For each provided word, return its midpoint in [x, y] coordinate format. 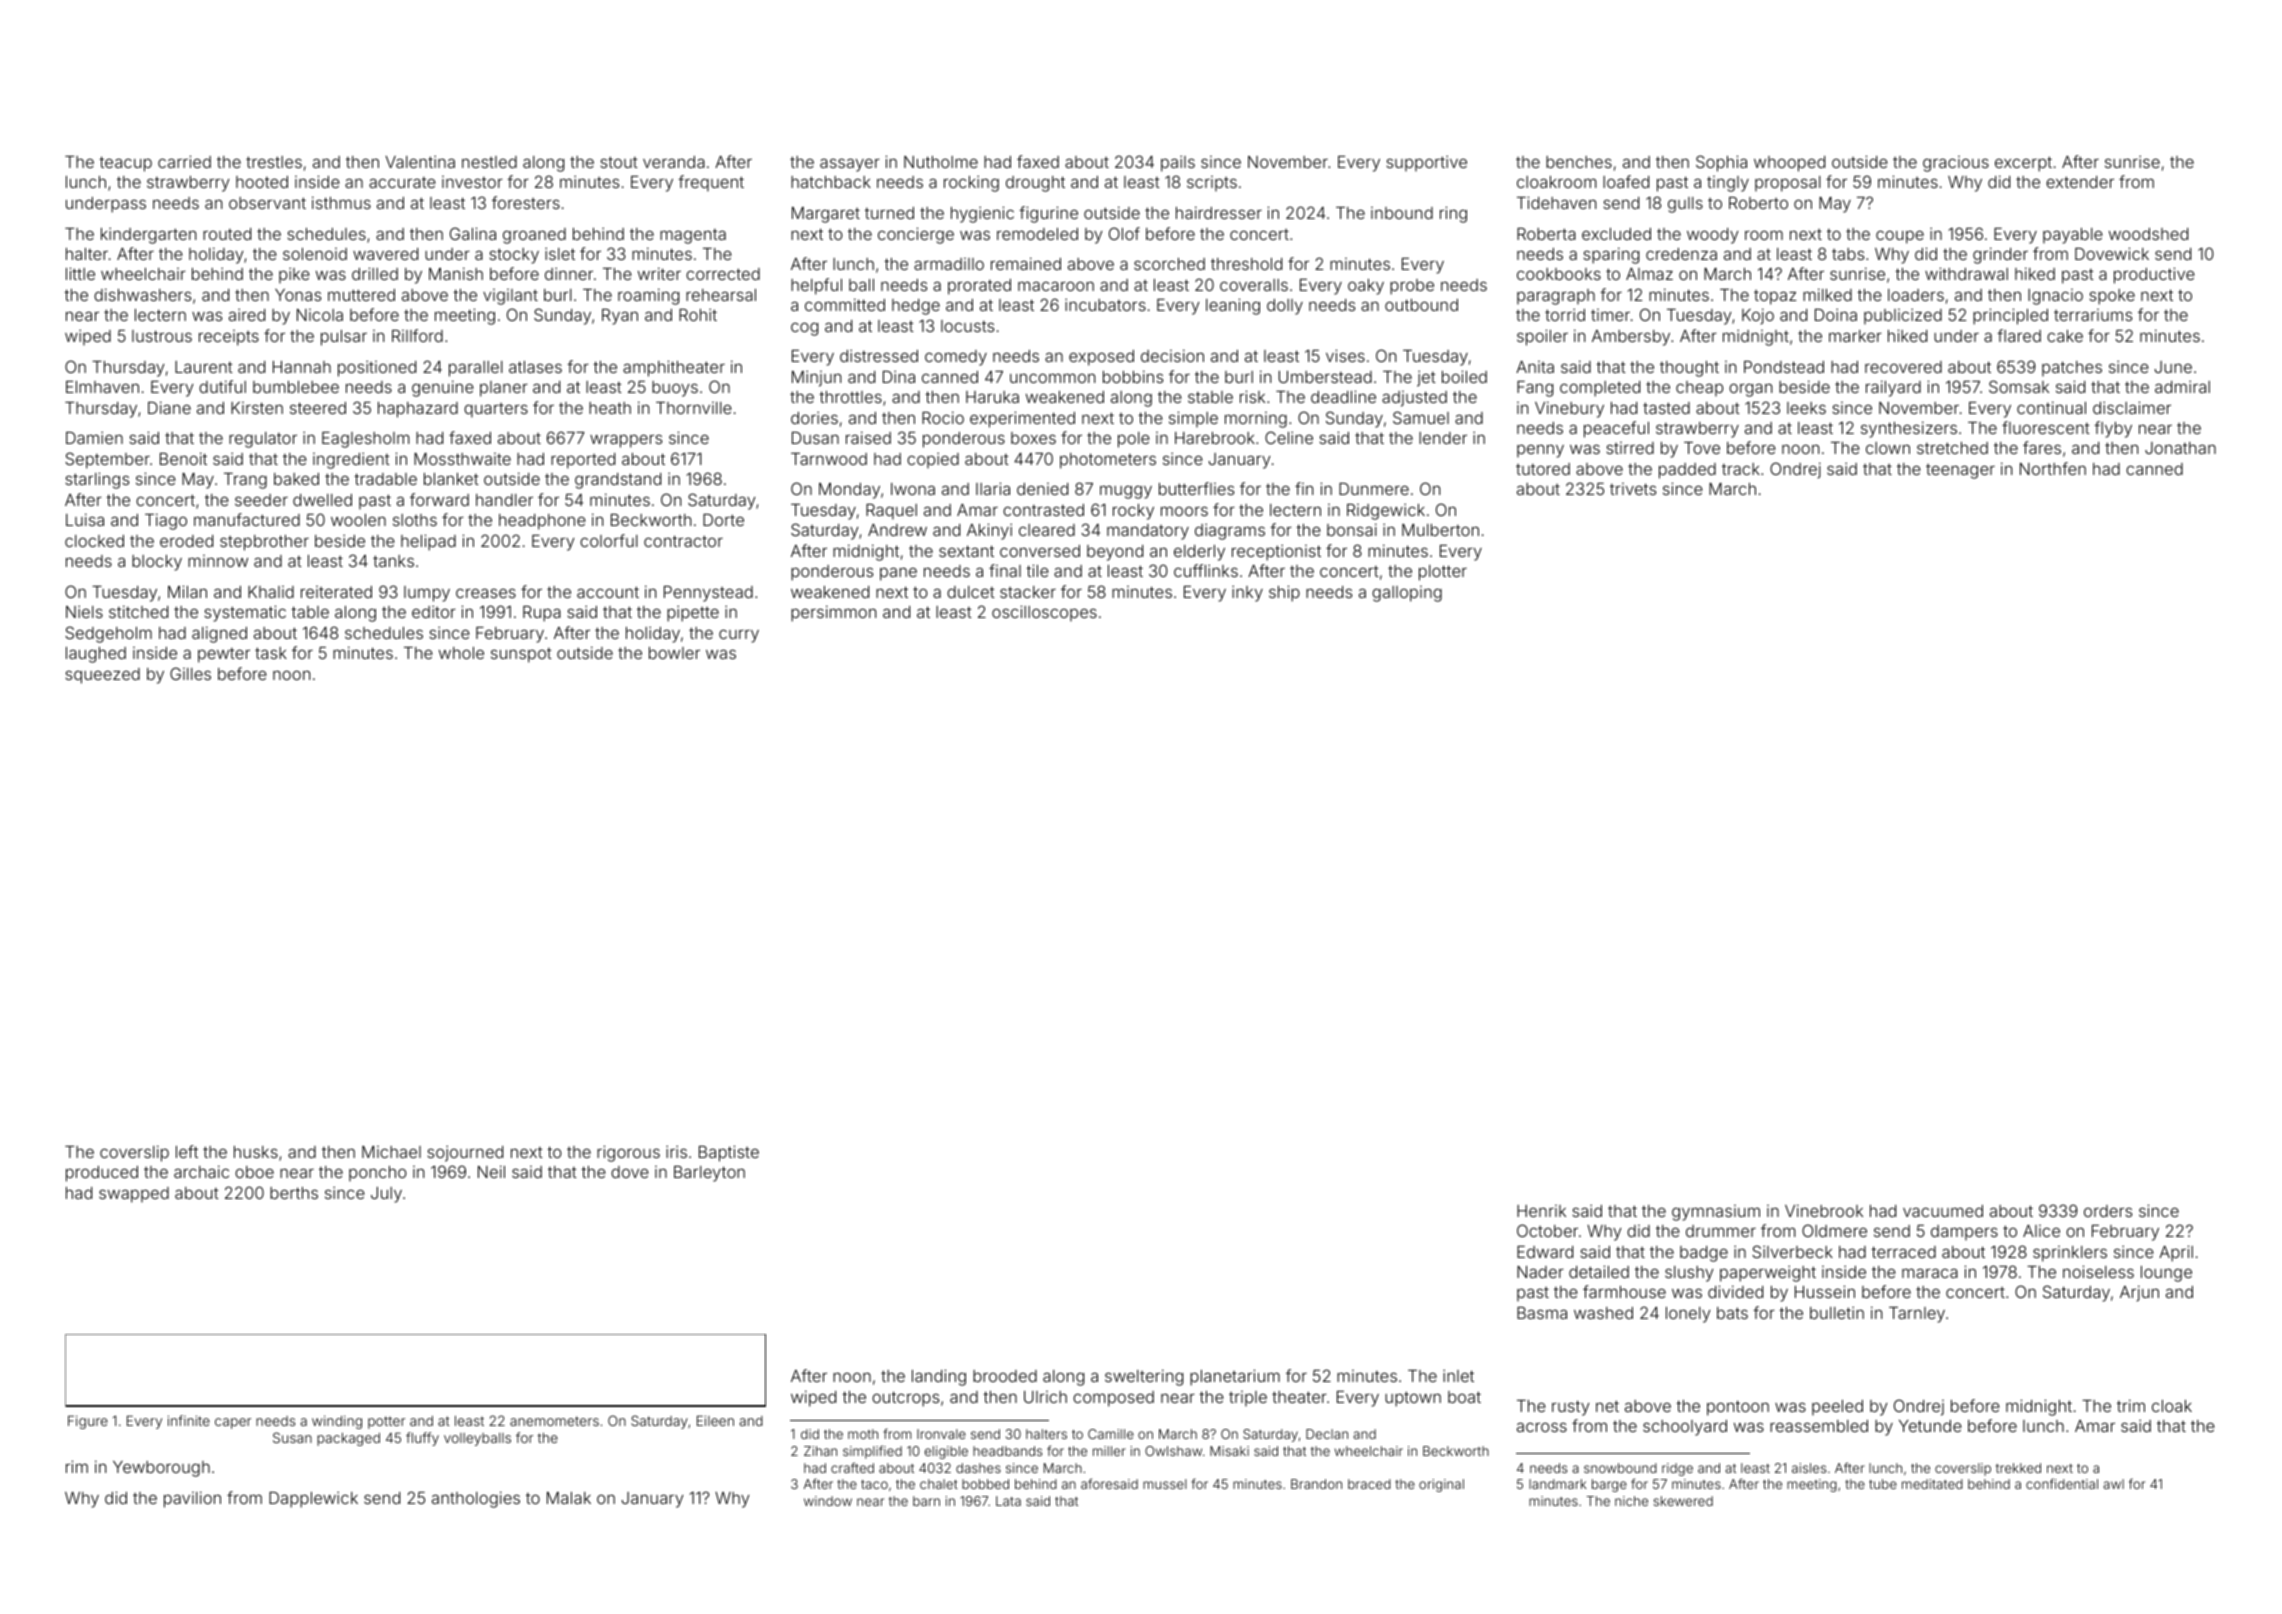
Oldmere [1834, 1230]
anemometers [554, 1421]
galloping [1407, 594]
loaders [1916, 295]
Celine [1289, 437]
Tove [1702, 448]
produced [102, 1174]
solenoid [315, 254]
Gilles [190, 673]
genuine [443, 388]
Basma [1542, 1313]
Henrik [1541, 1211]
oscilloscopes [1044, 613]
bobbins [1133, 376]
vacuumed [1943, 1211]
